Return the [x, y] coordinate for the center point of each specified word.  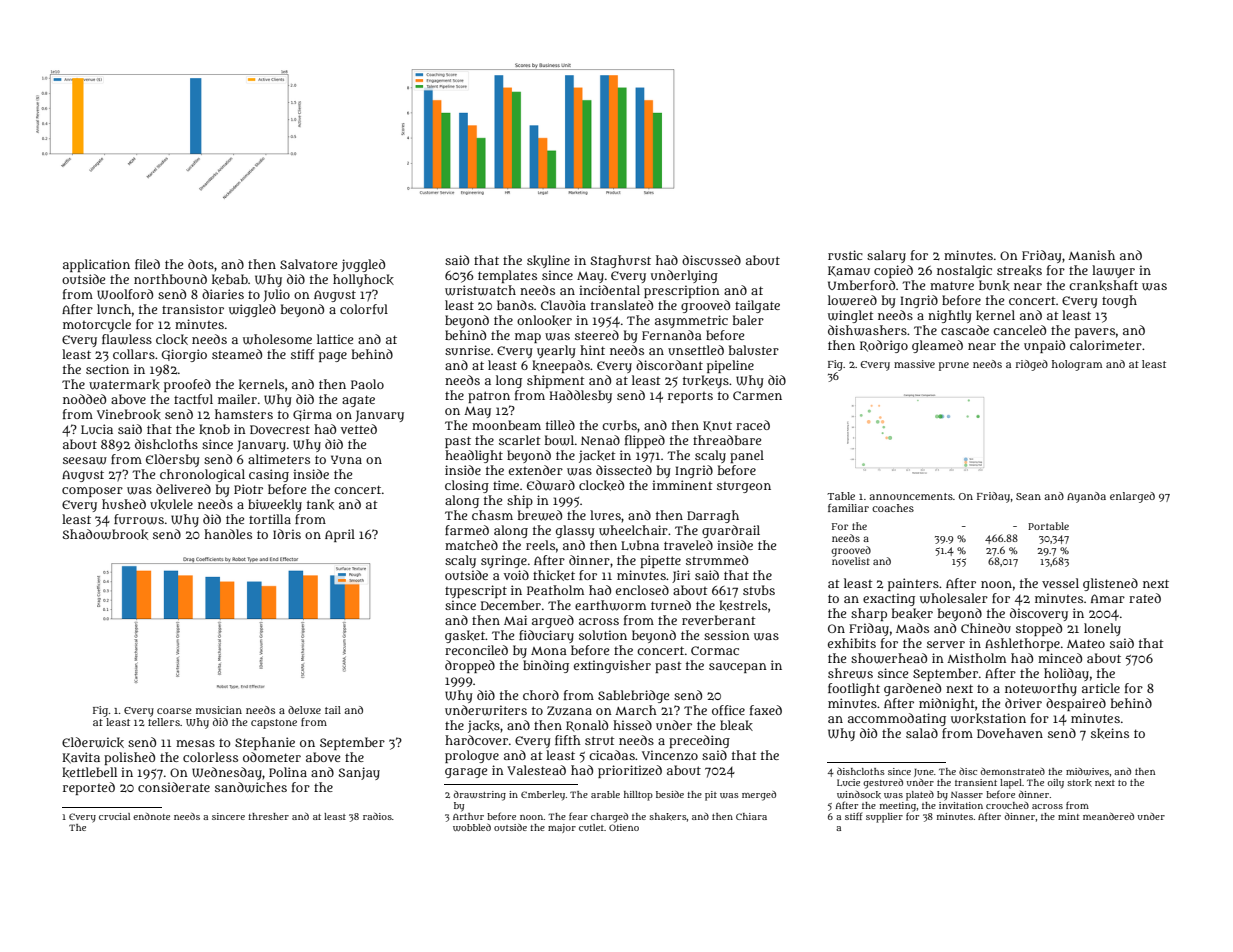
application [96, 265]
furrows [139, 519]
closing [467, 486]
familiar [848, 508]
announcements [911, 496]
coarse [174, 711]
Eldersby [173, 460]
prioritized [630, 771]
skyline [548, 261]
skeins [1110, 733]
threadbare [727, 440]
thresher [268, 816]
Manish [1091, 255]
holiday [1066, 674]
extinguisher [612, 666]
